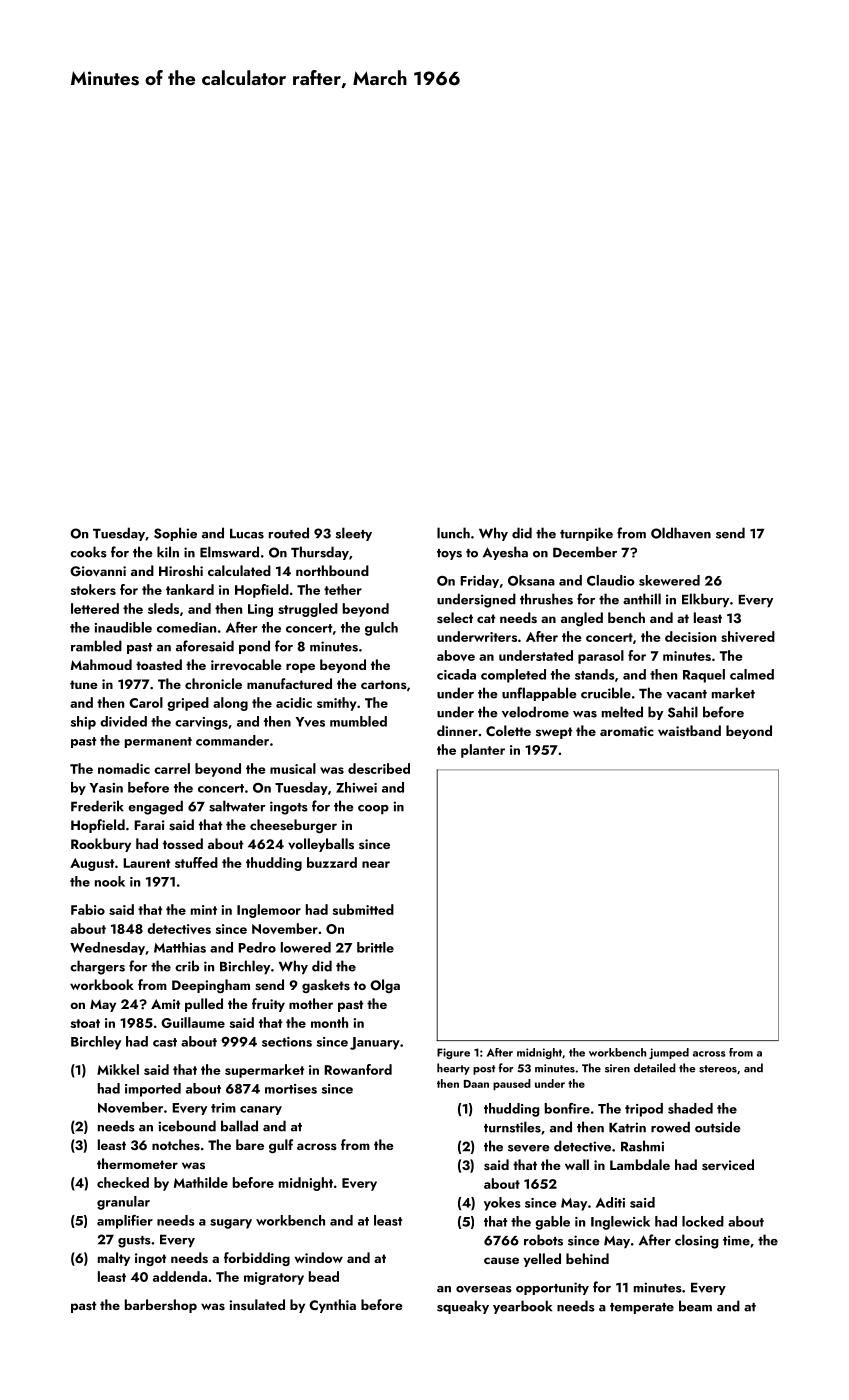  Describe the element at coordinates (88, 552) in the screenshot. I see `cooks` at that location.
